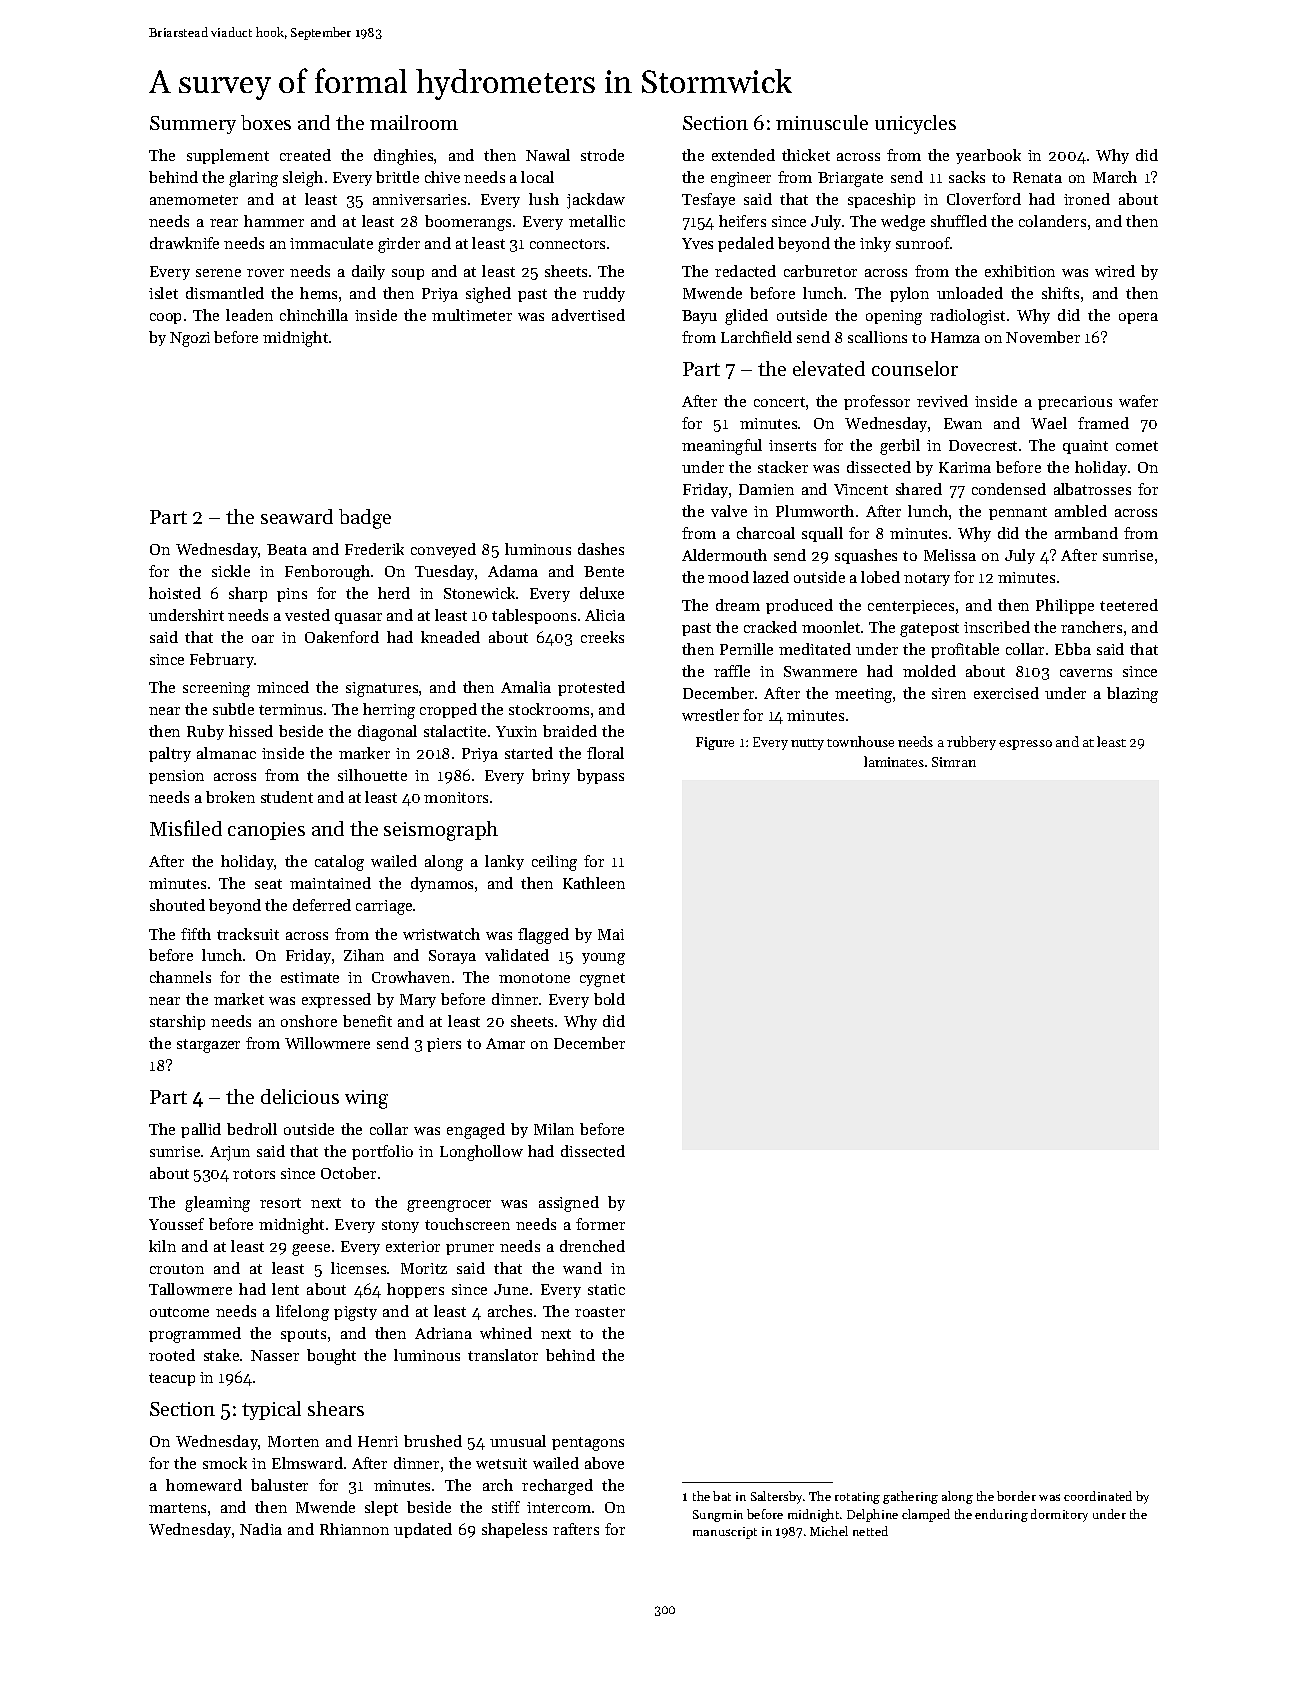 This screenshot has height=1692, width=1308. Describe the element at coordinates (279, 1485) in the screenshot. I see `baluster` at that location.
